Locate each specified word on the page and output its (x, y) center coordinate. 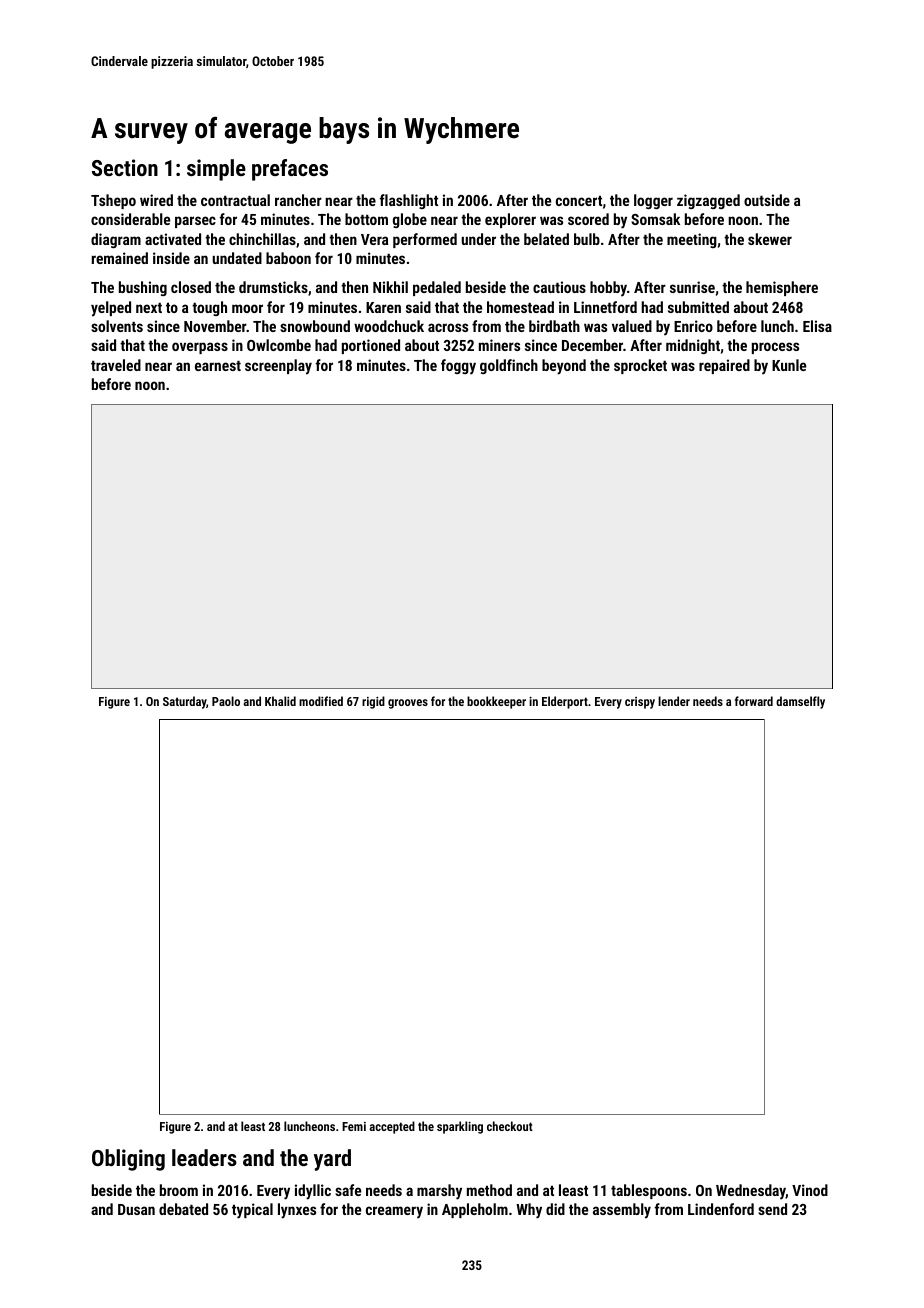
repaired (724, 366)
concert (579, 201)
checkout (510, 1126)
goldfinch (509, 366)
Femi (354, 1126)
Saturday (185, 702)
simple (216, 170)
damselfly (800, 702)
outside (767, 200)
